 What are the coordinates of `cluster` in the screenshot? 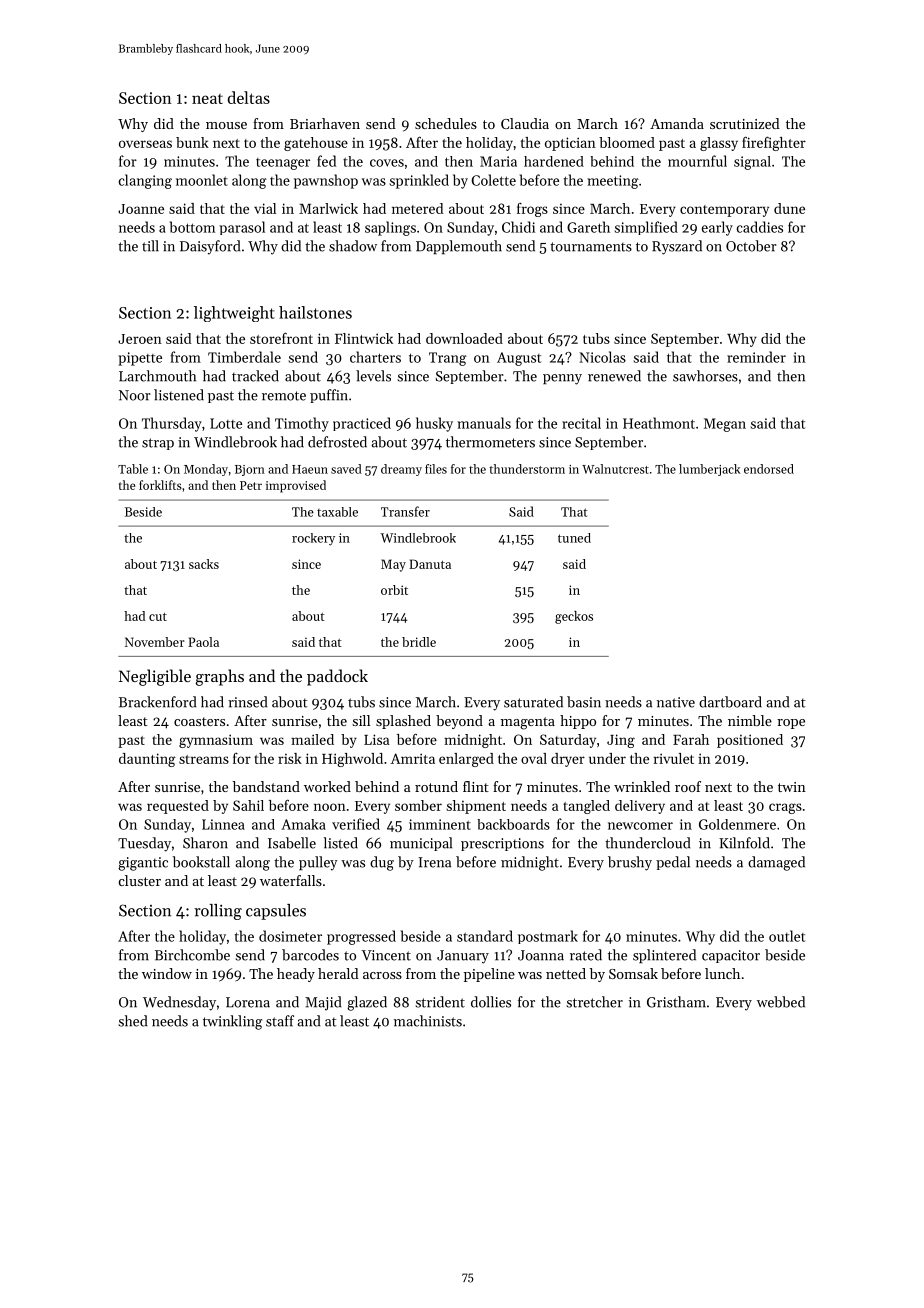 It's located at (140, 880).
